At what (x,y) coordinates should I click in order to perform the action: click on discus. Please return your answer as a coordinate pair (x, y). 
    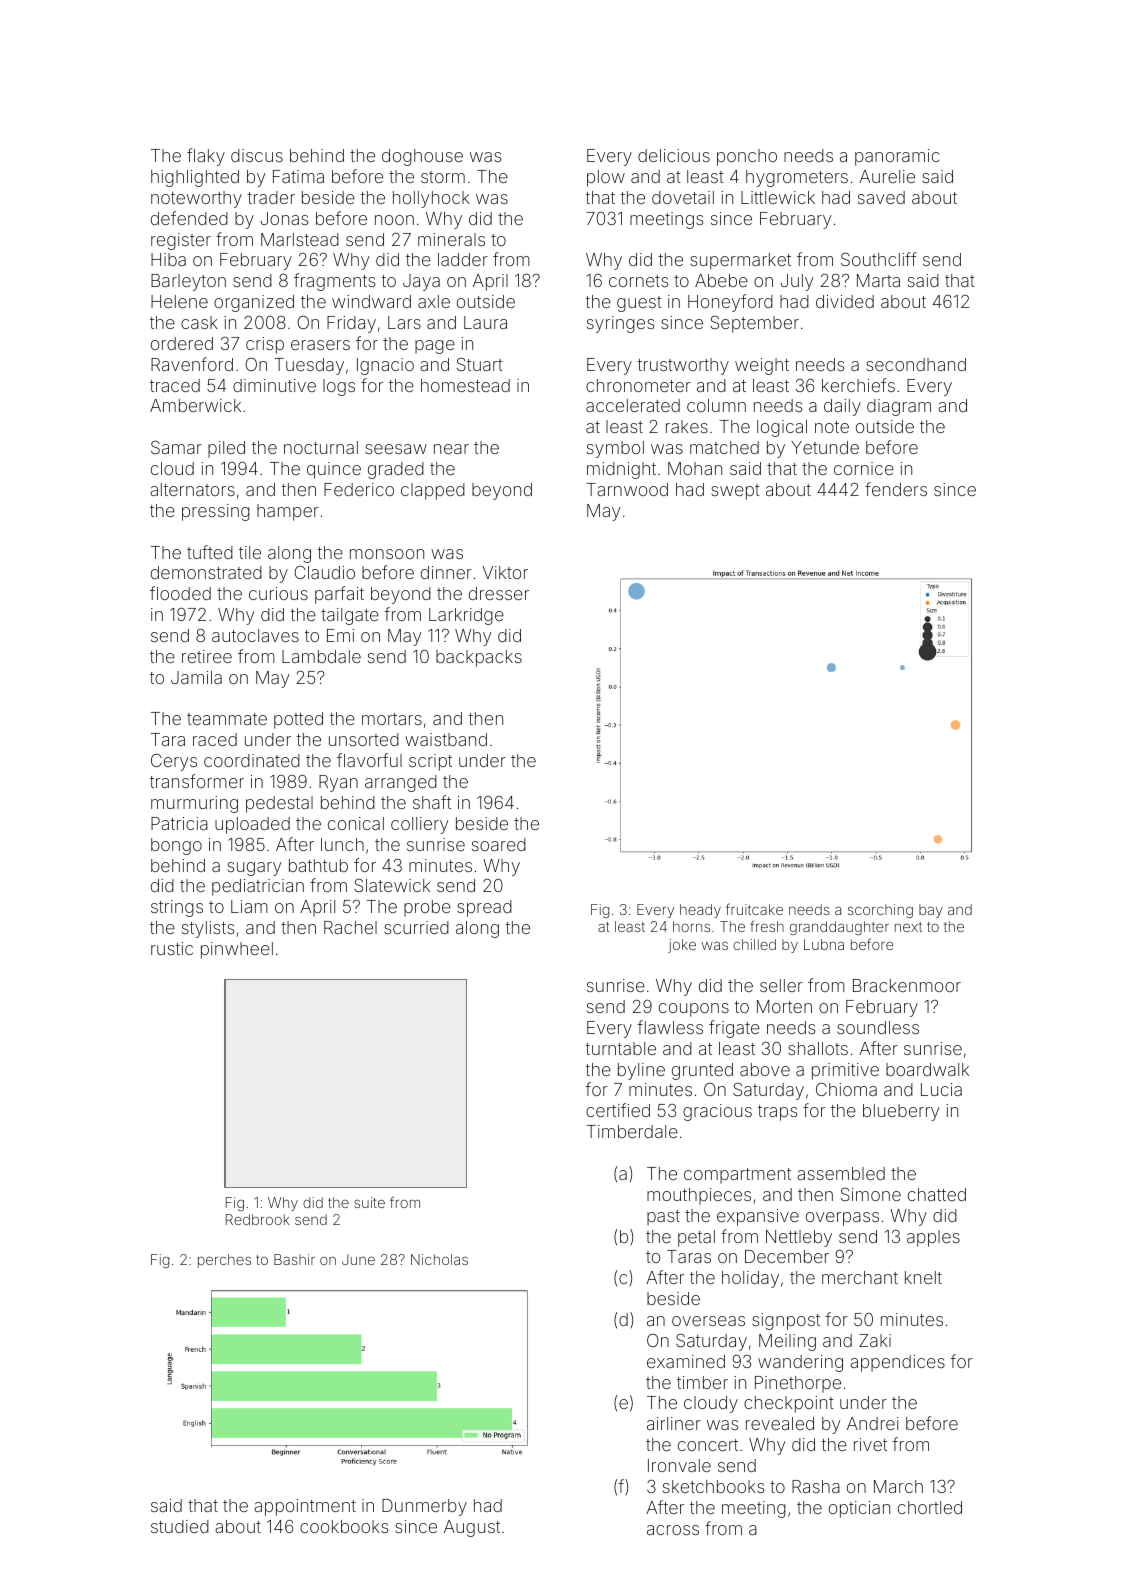
    Looking at the image, I should click on (257, 155).
